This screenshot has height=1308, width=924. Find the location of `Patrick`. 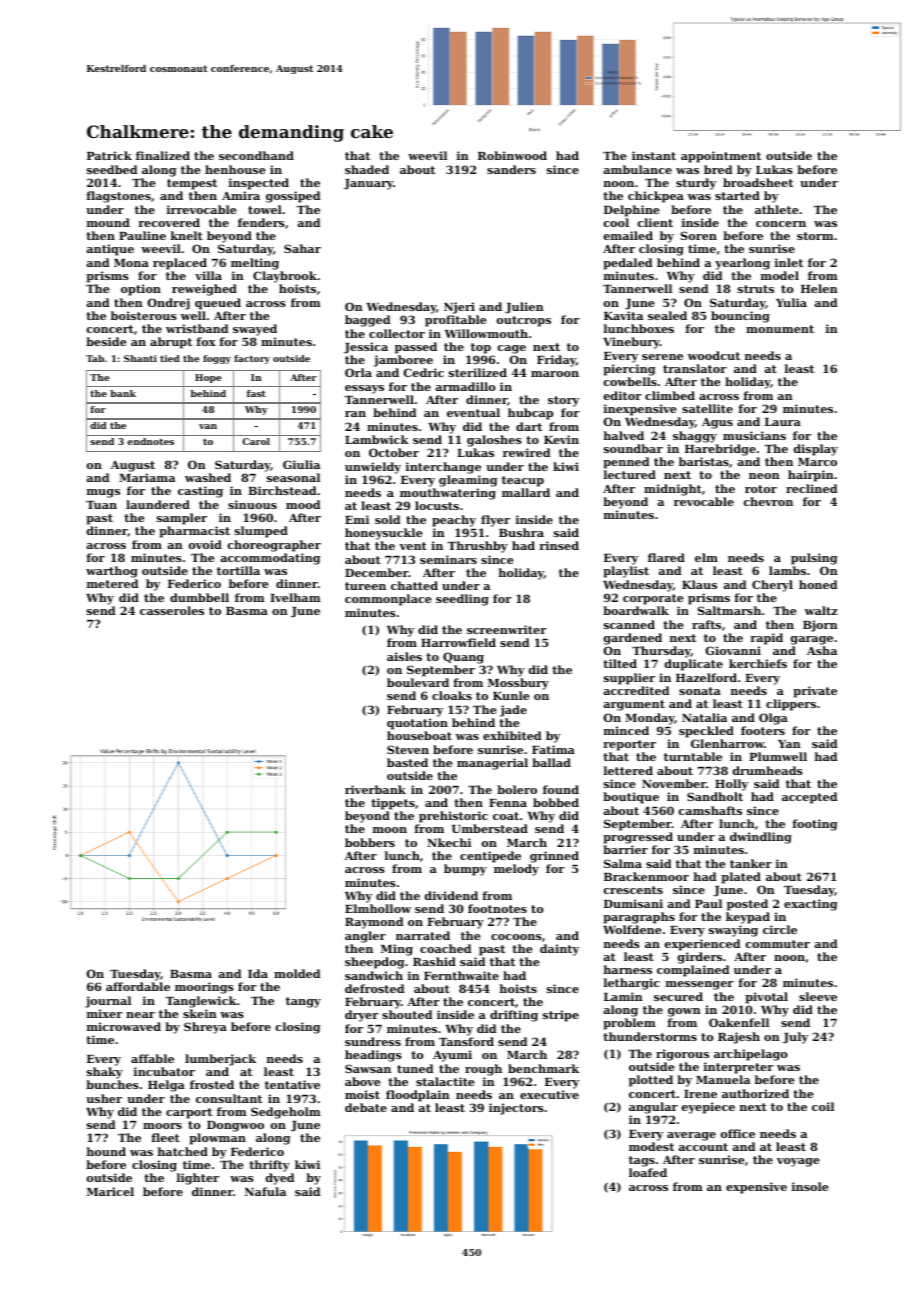

Patrick is located at coordinates (109, 155).
